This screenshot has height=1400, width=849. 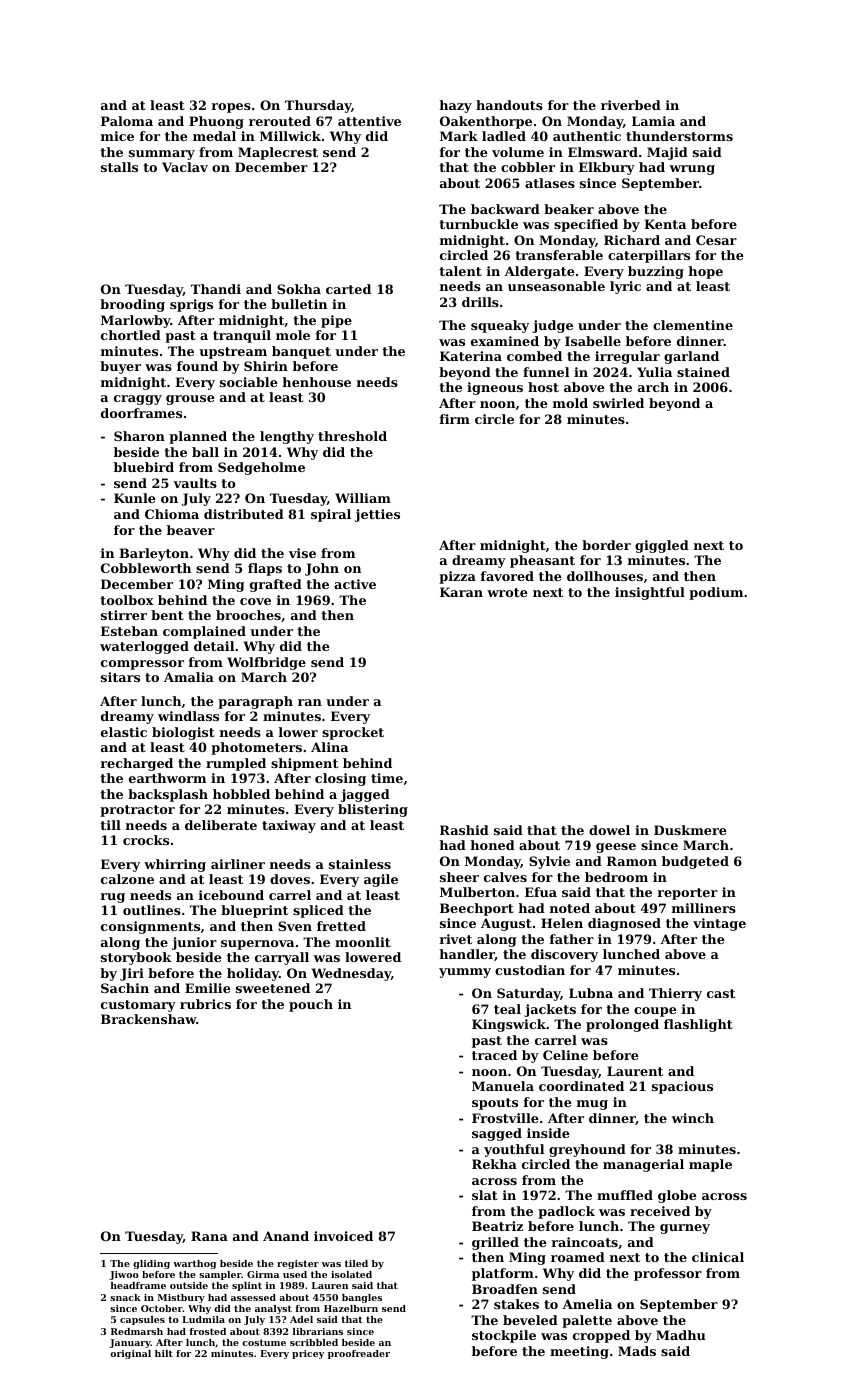 What do you see at coordinates (579, 1352) in the screenshot?
I see `meeting` at bounding box center [579, 1352].
